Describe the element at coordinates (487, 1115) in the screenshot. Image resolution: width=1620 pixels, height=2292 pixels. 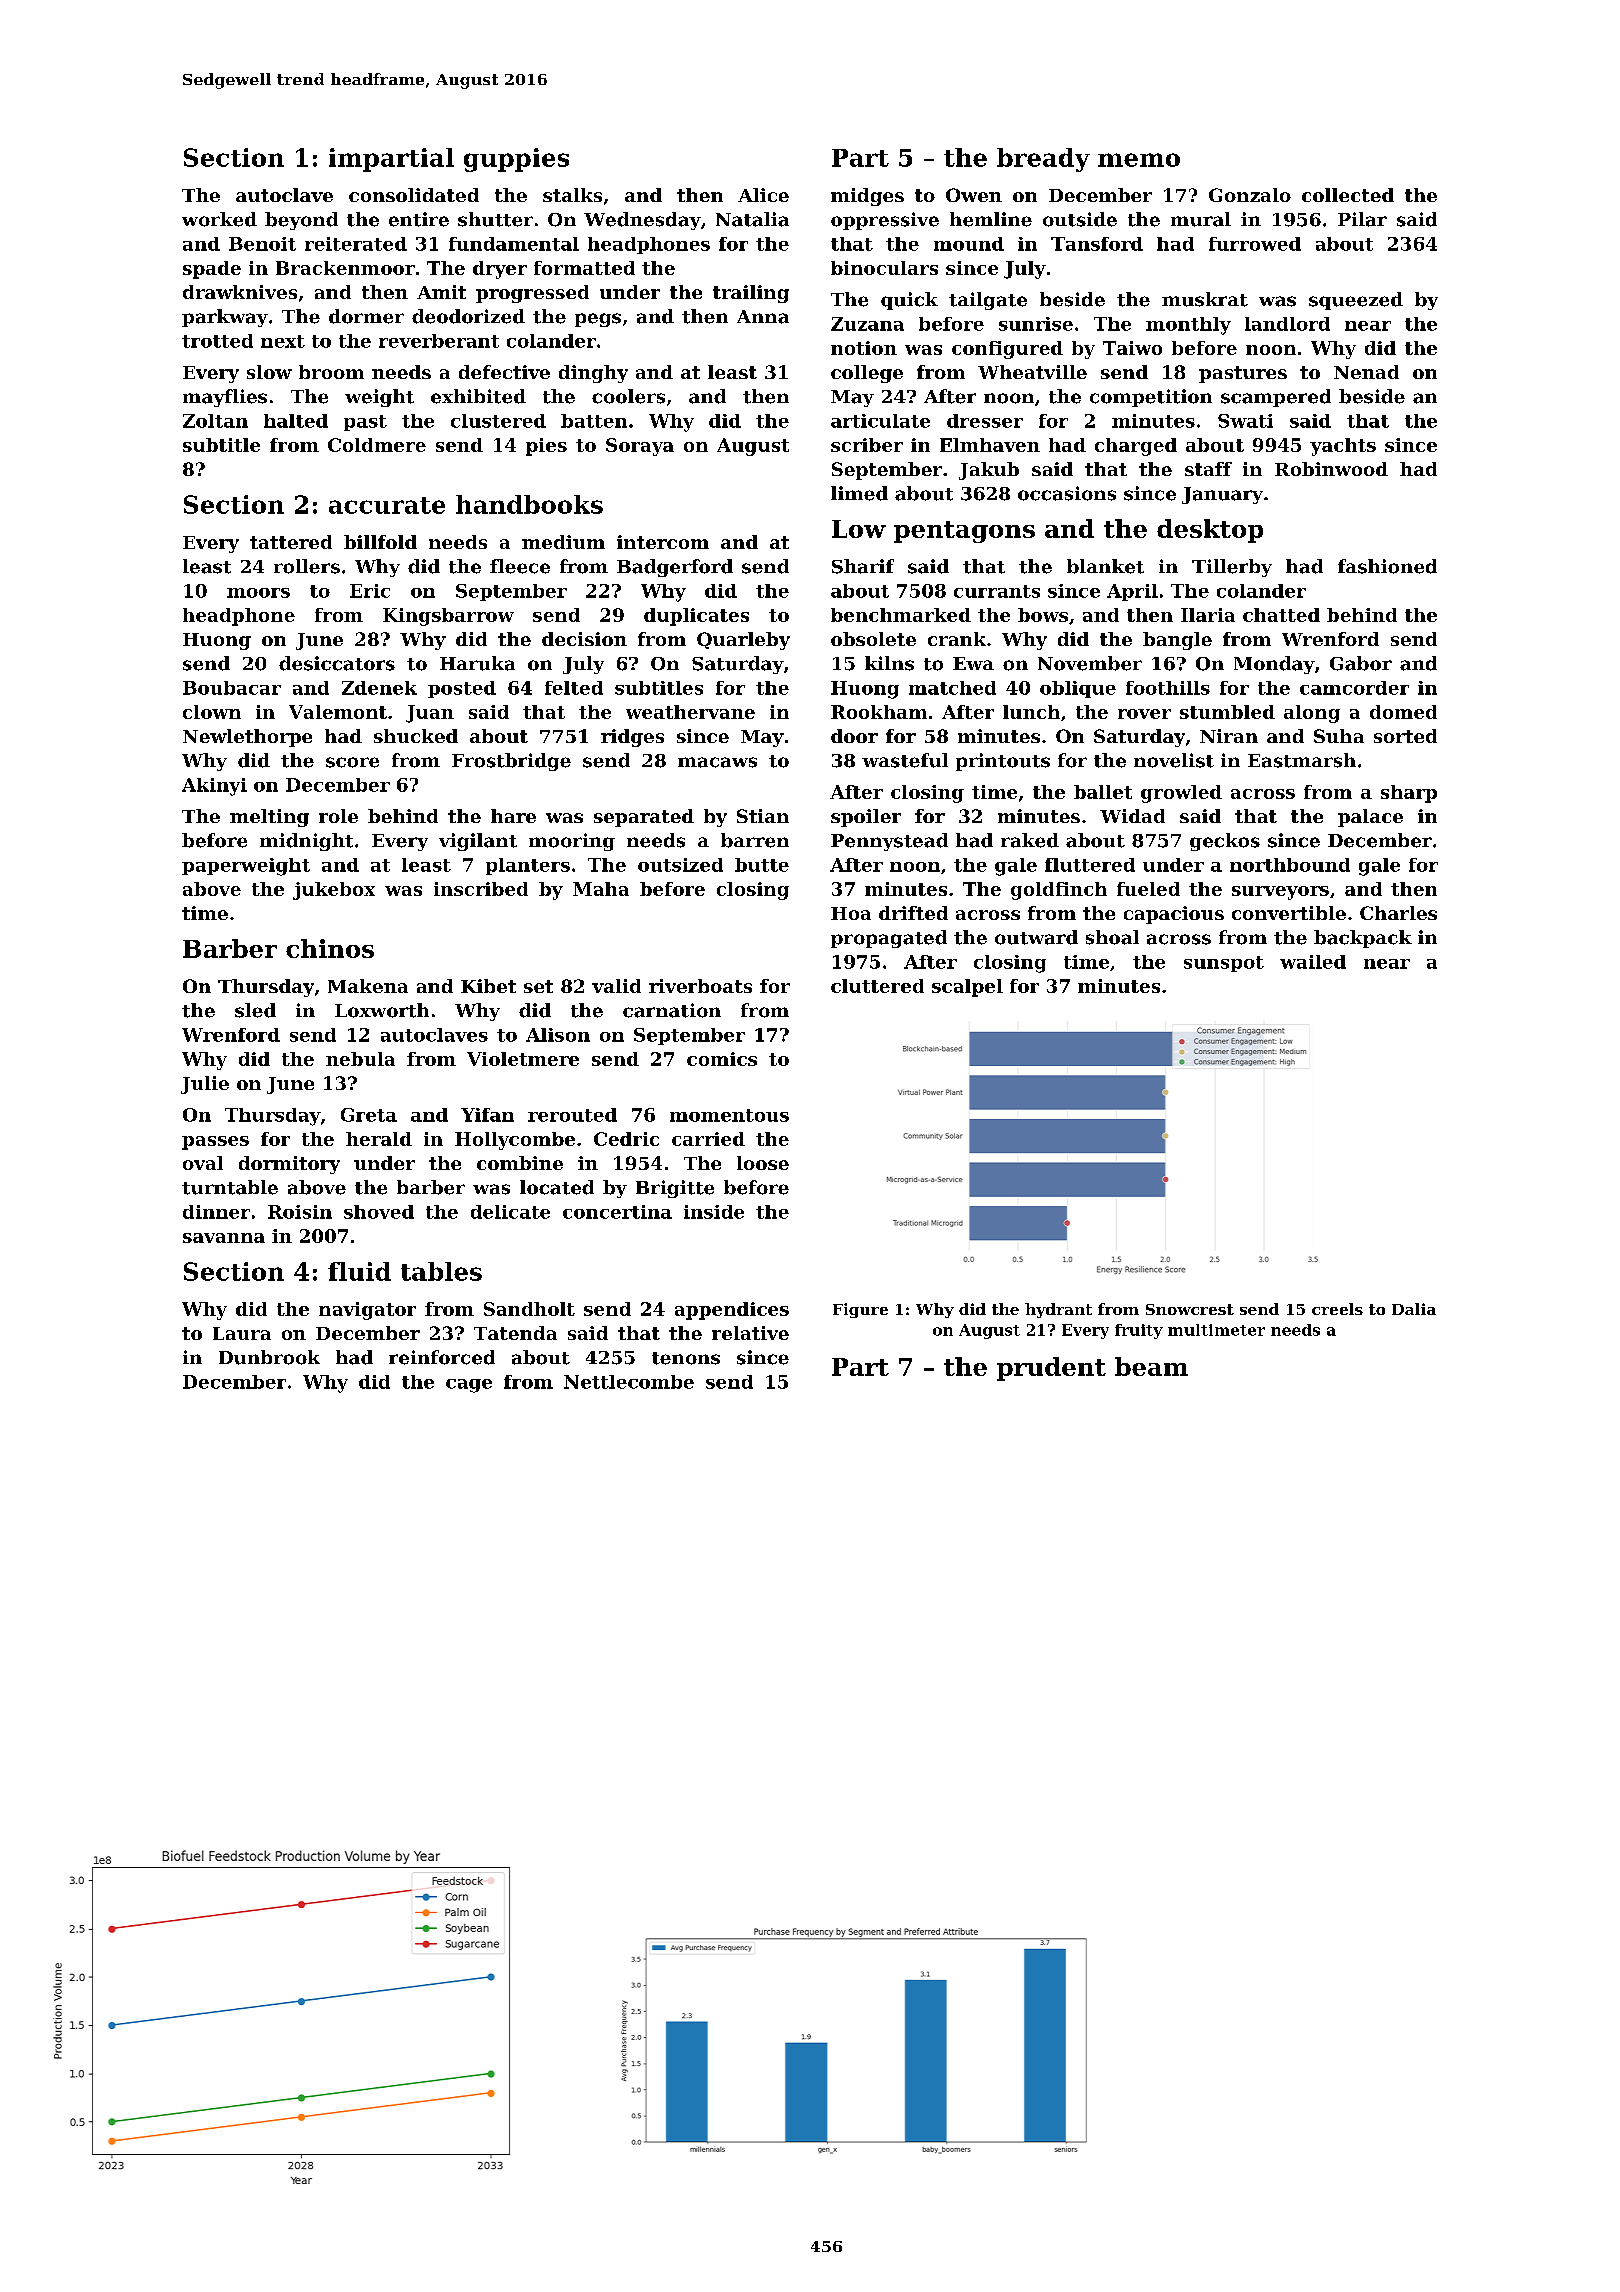
I see `Yifan` at that location.
